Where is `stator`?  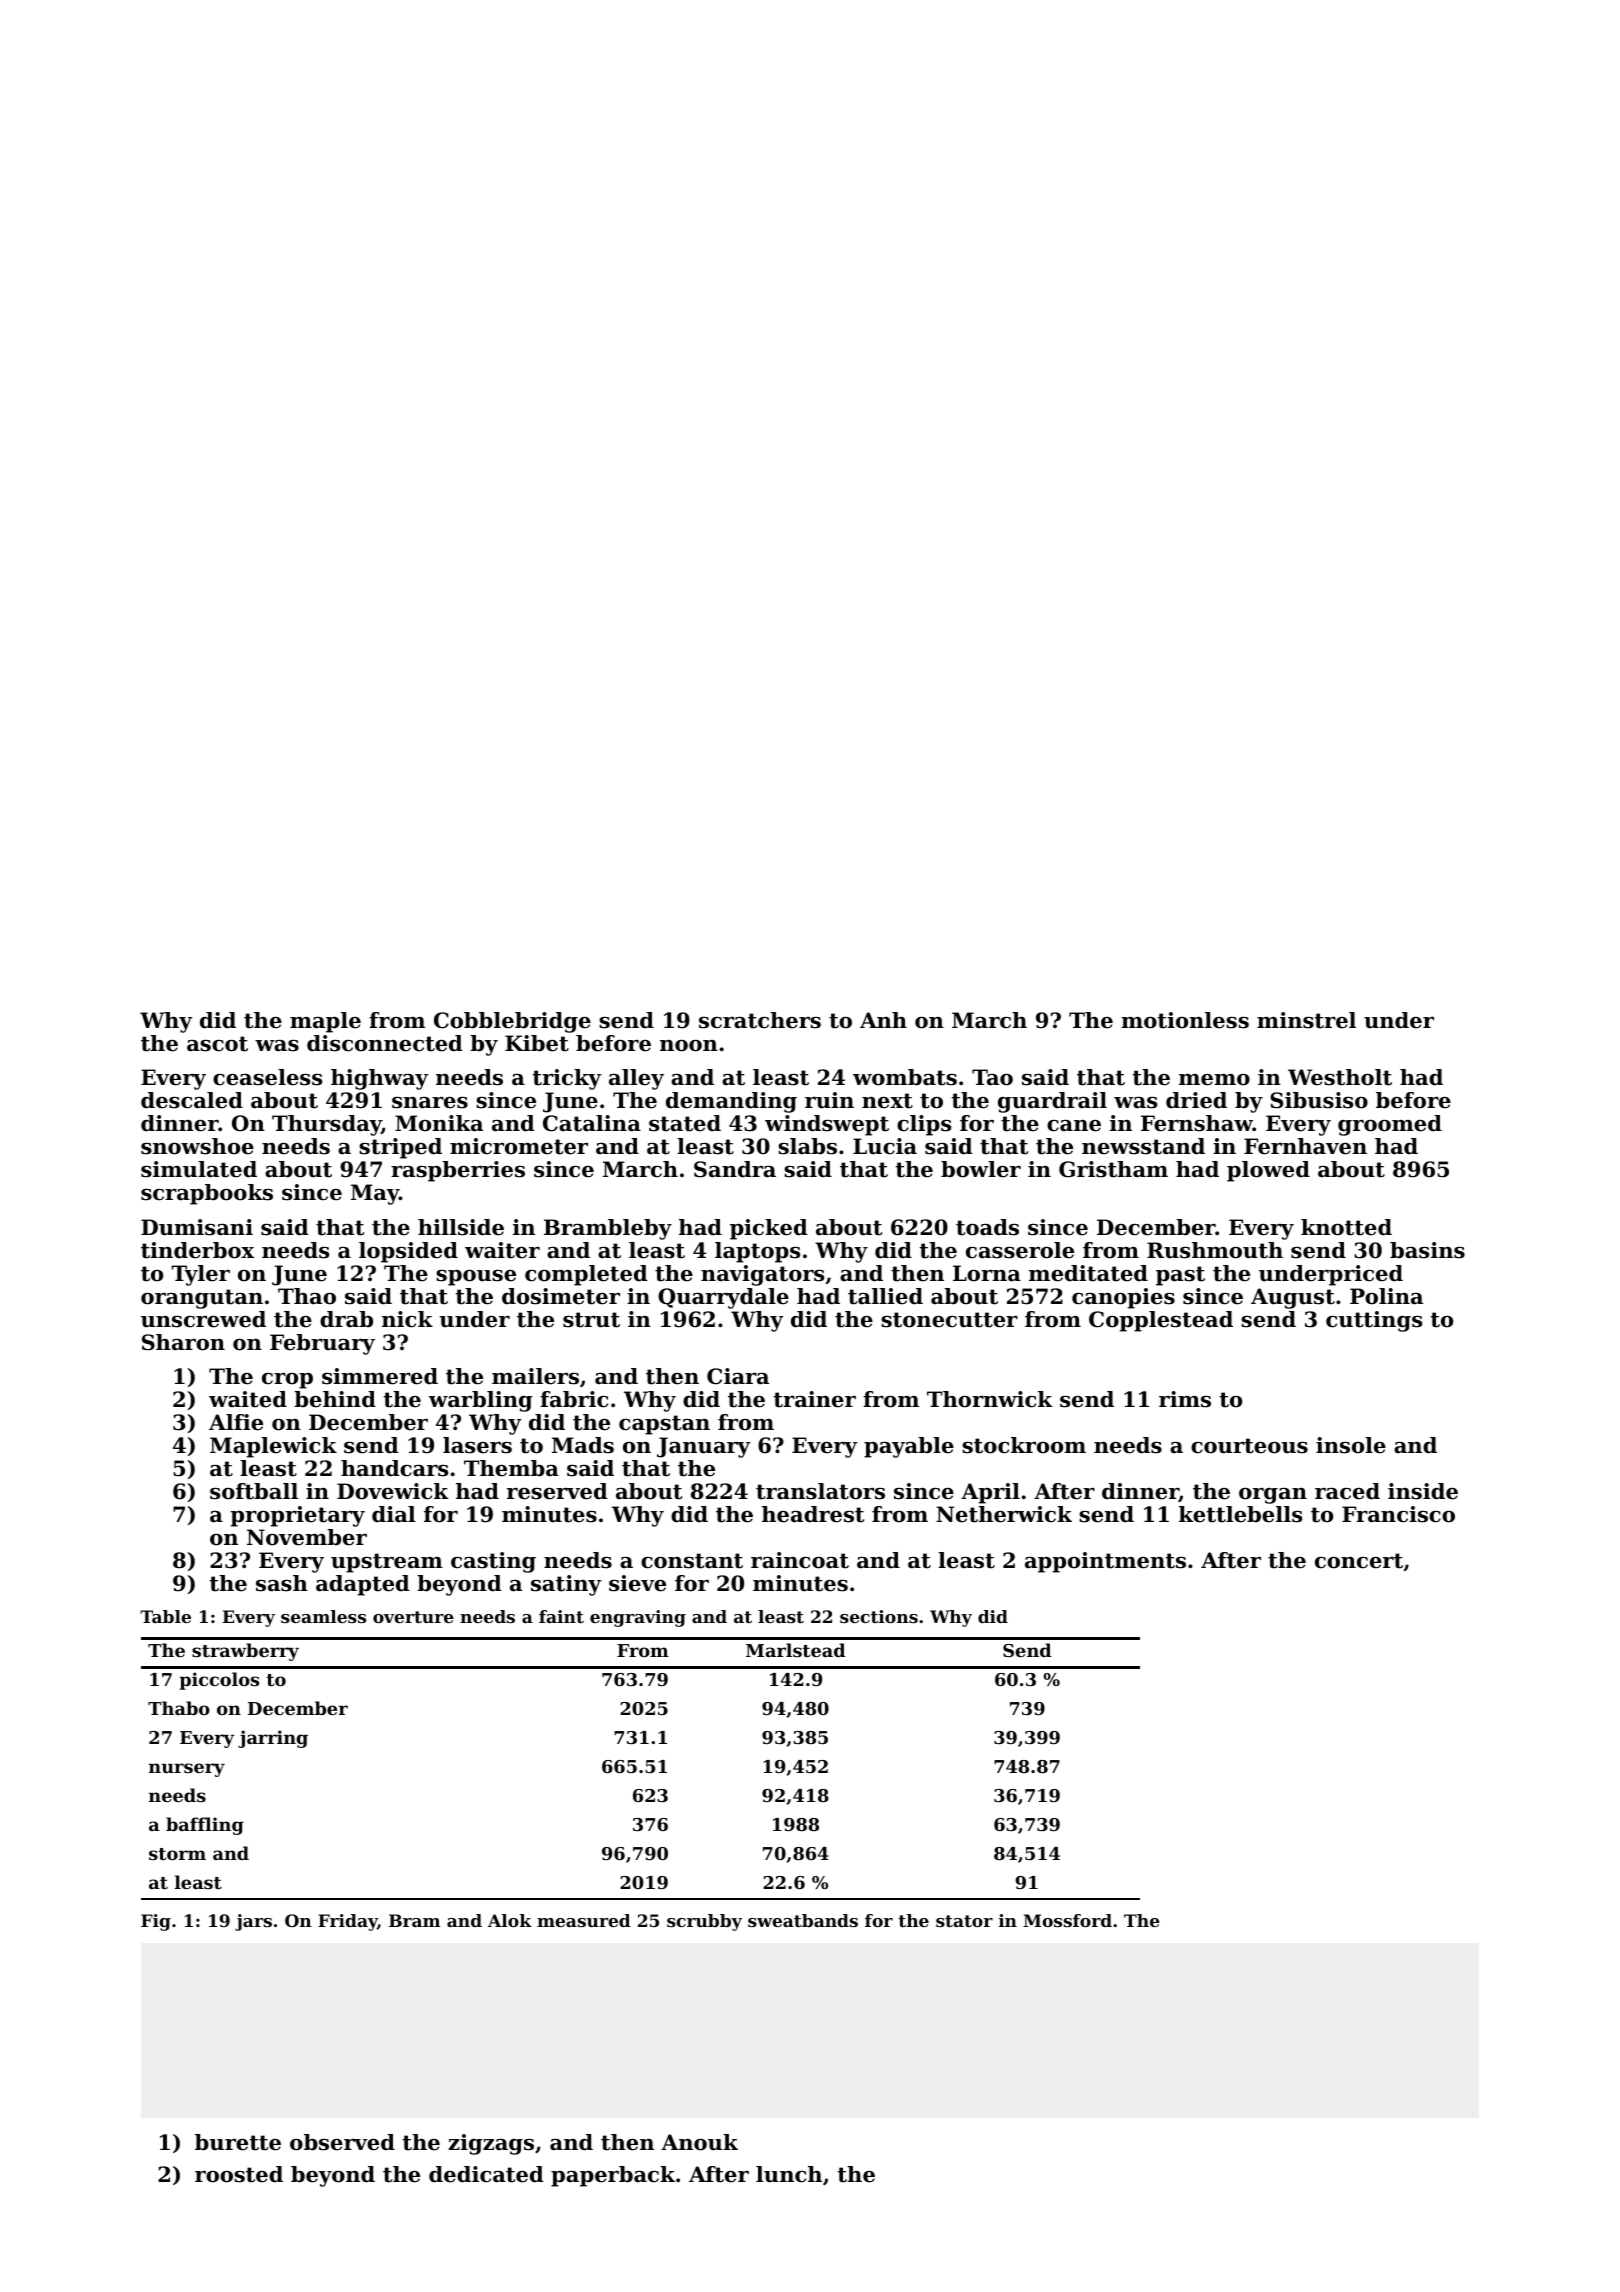 stator is located at coordinates (964, 1921).
